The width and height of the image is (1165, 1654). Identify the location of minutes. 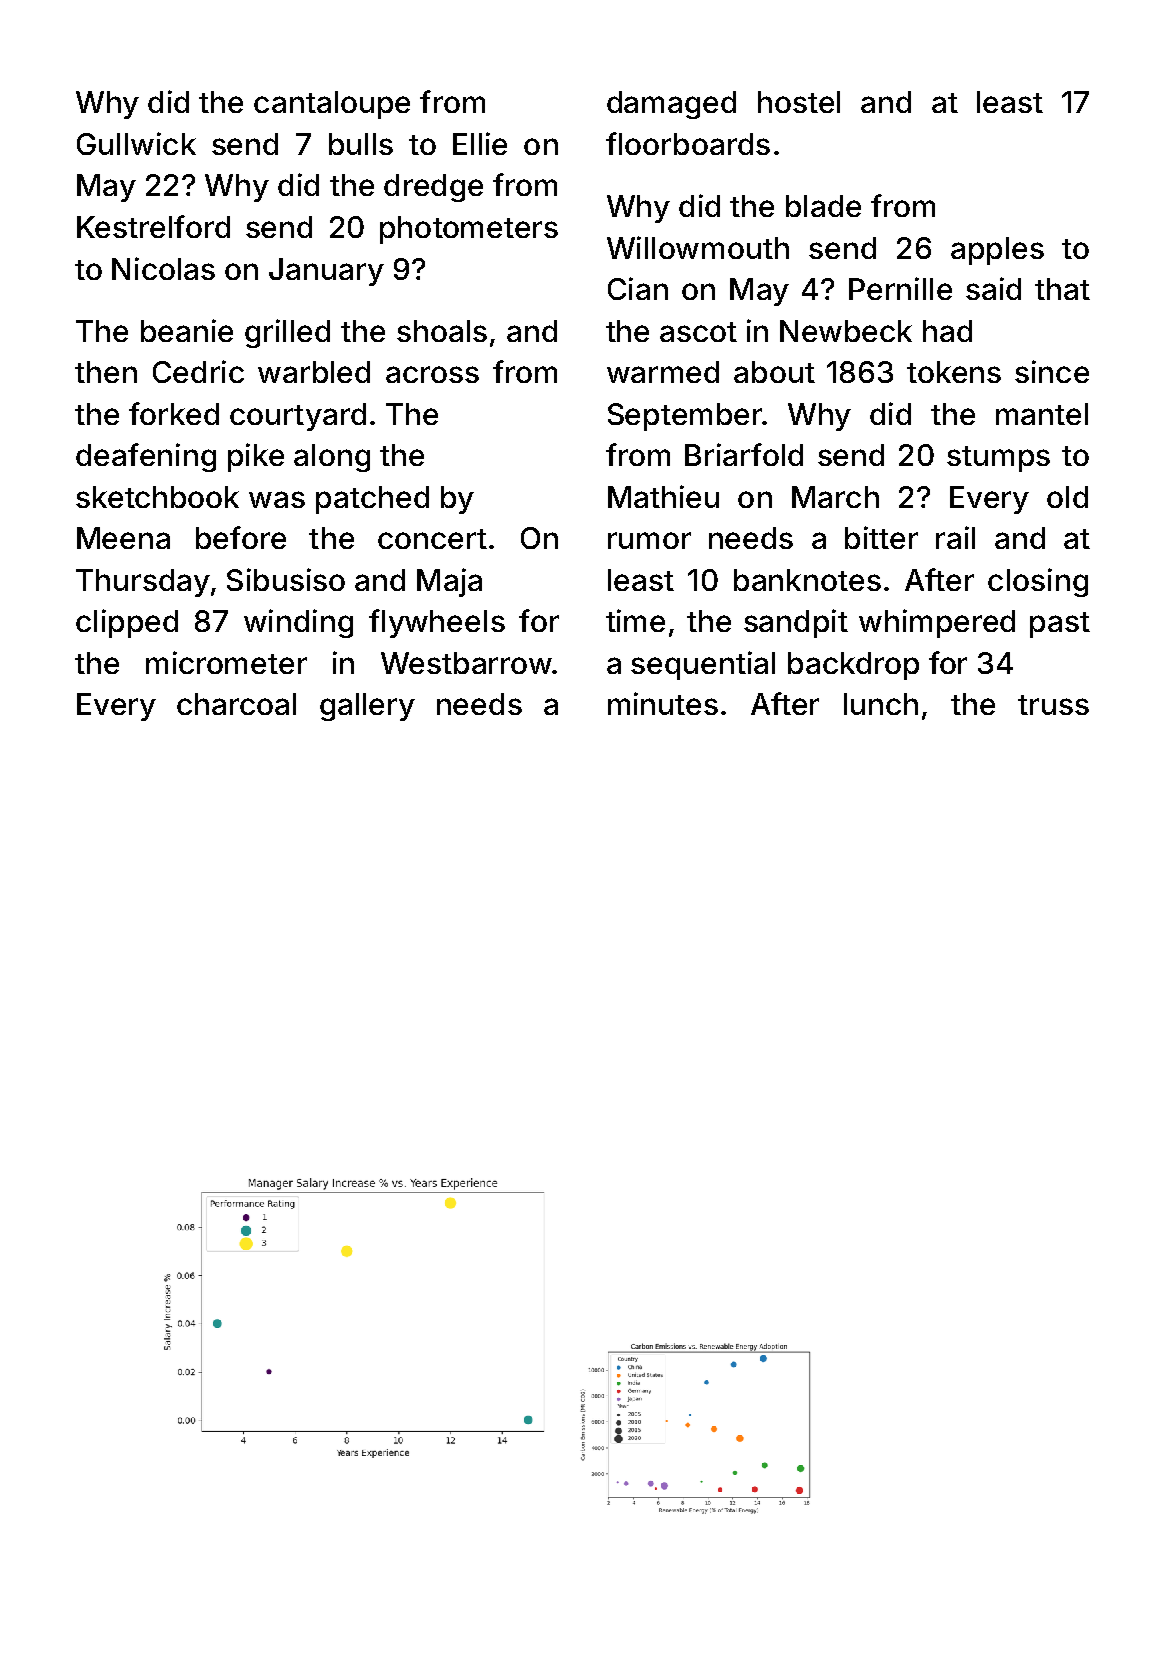
(663, 703).
